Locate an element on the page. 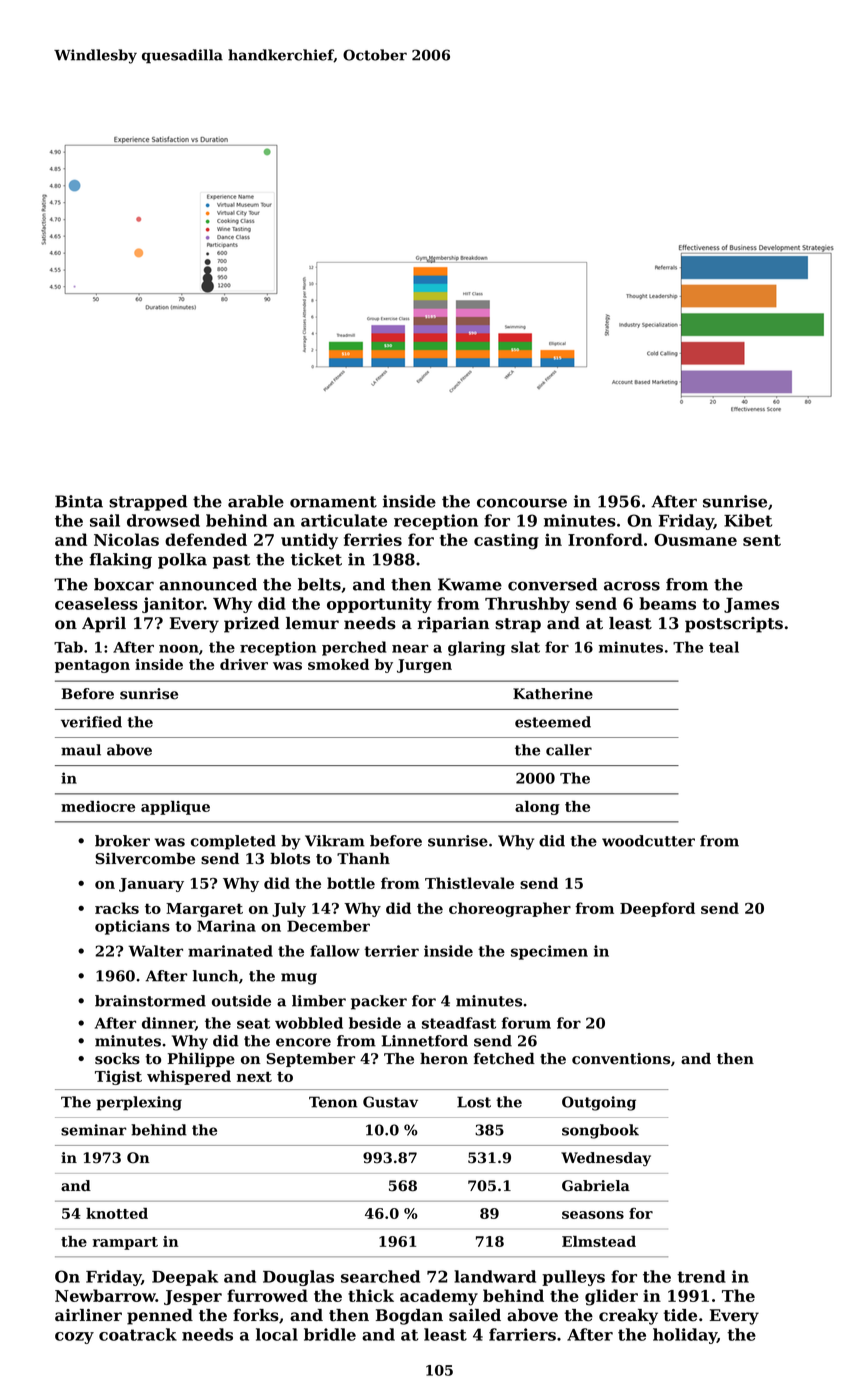 The image size is (849, 1400). Binta is located at coordinates (79, 501).
